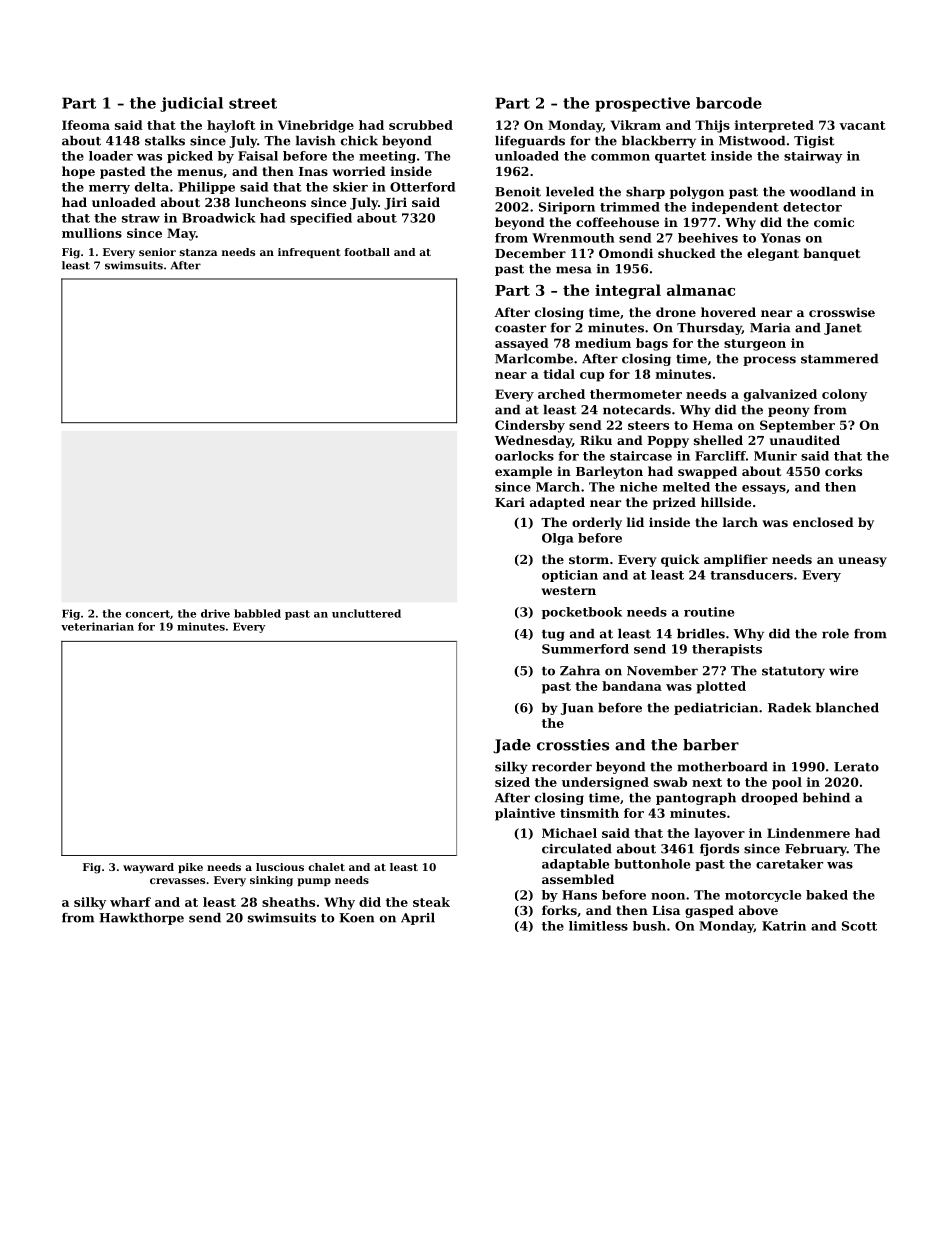 This page has height=1233, width=952. Describe the element at coordinates (157, 252) in the page. I see `senior` at that location.
